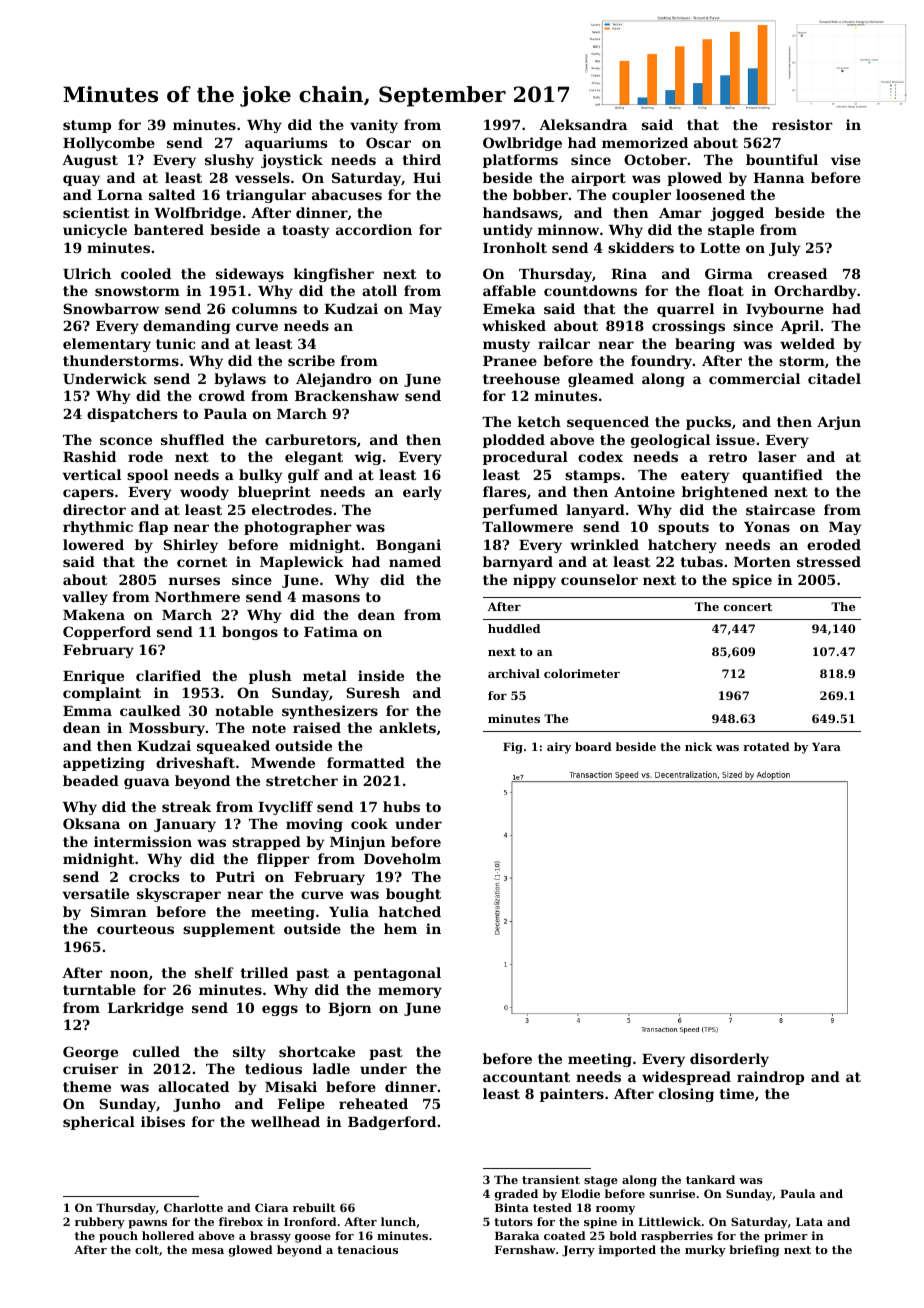  What do you see at coordinates (250, 633) in the screenshot?
I see `bongos` at bounding box center [250, 633].
